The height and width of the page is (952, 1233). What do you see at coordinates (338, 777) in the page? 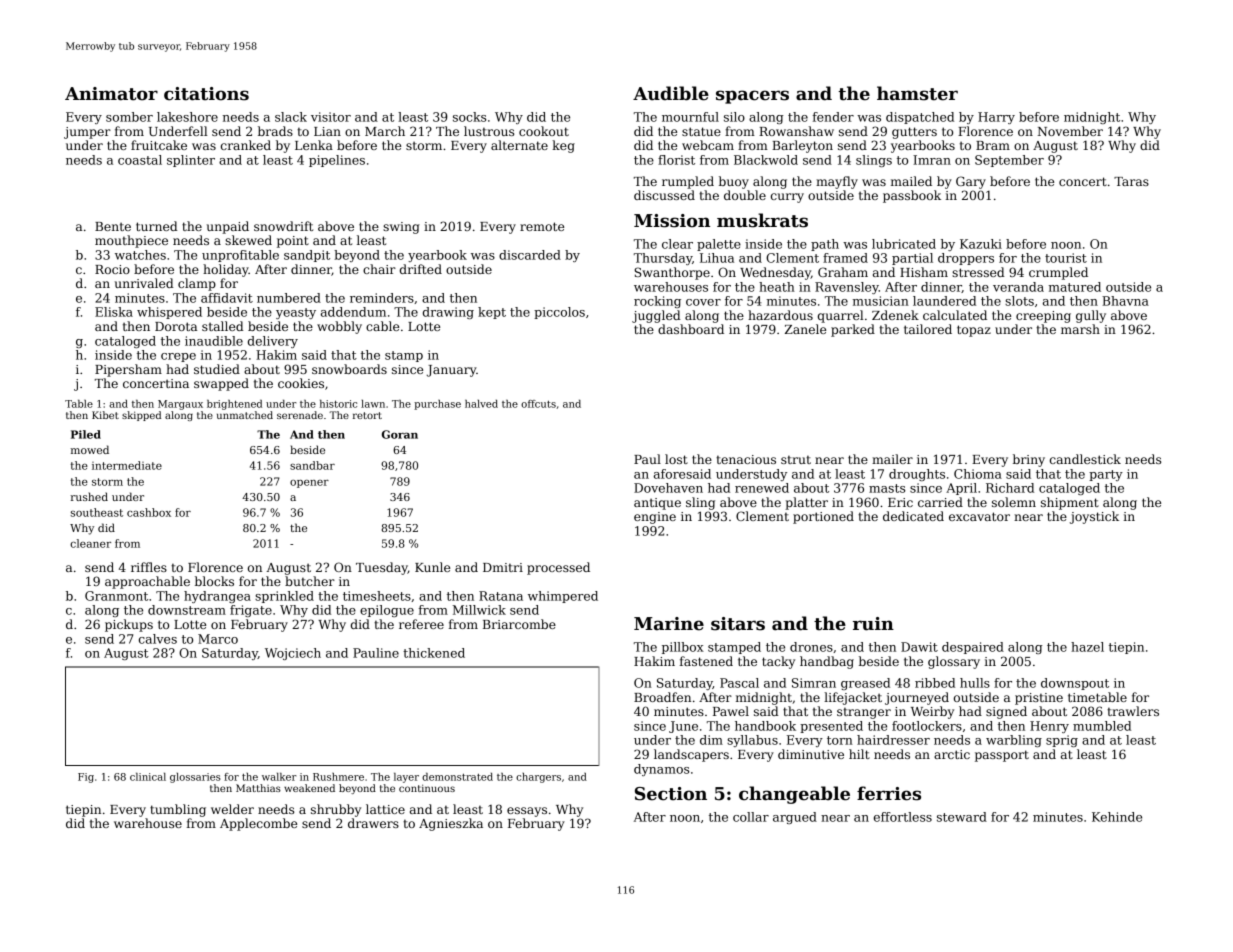
I see `Rushmere` at bounding box center [338, 777].
